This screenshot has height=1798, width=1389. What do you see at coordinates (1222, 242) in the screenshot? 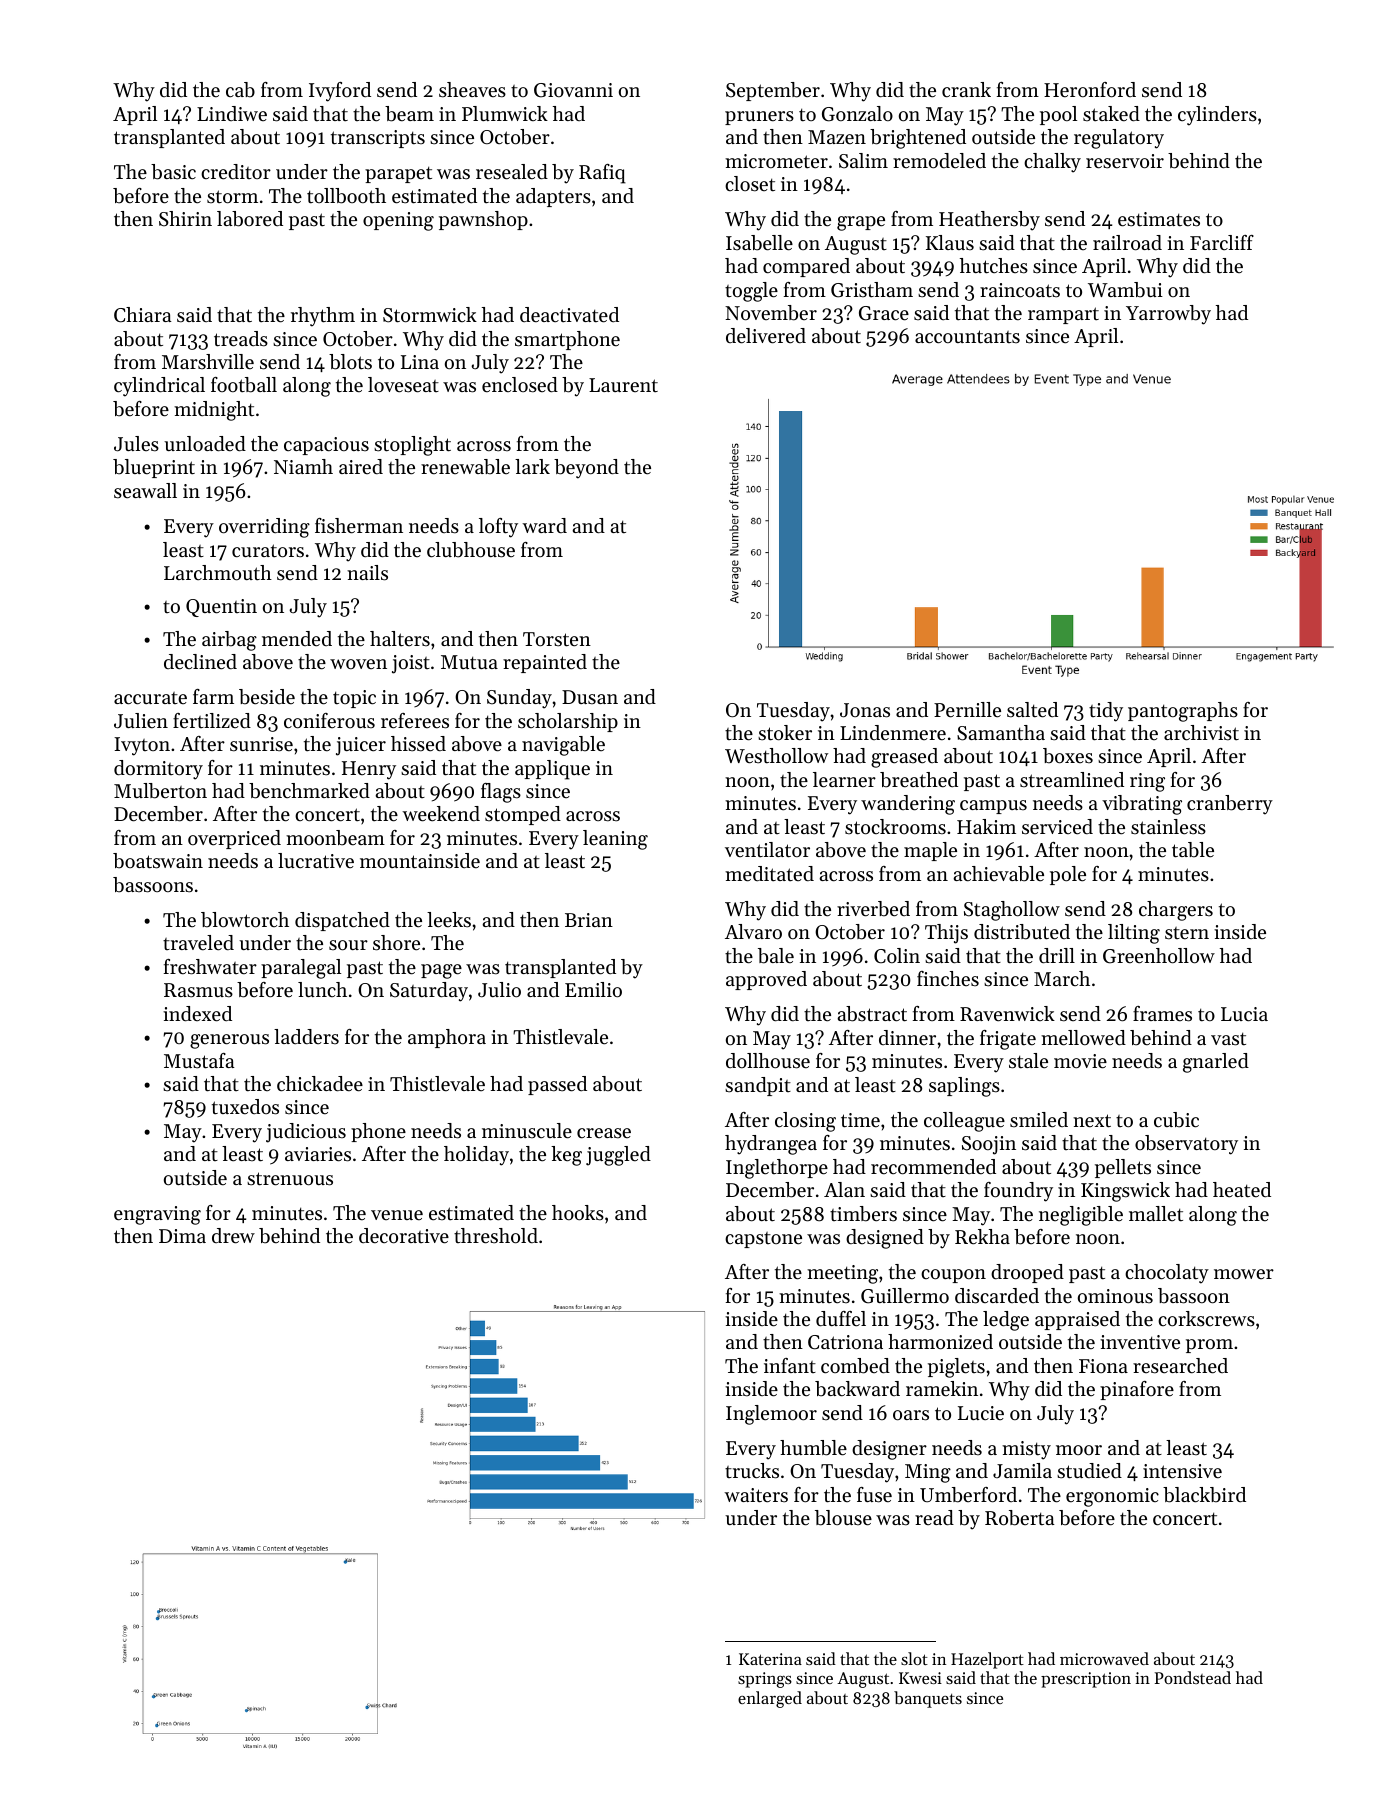
I see `Farcliff` at bounding box center [1222, 242].
